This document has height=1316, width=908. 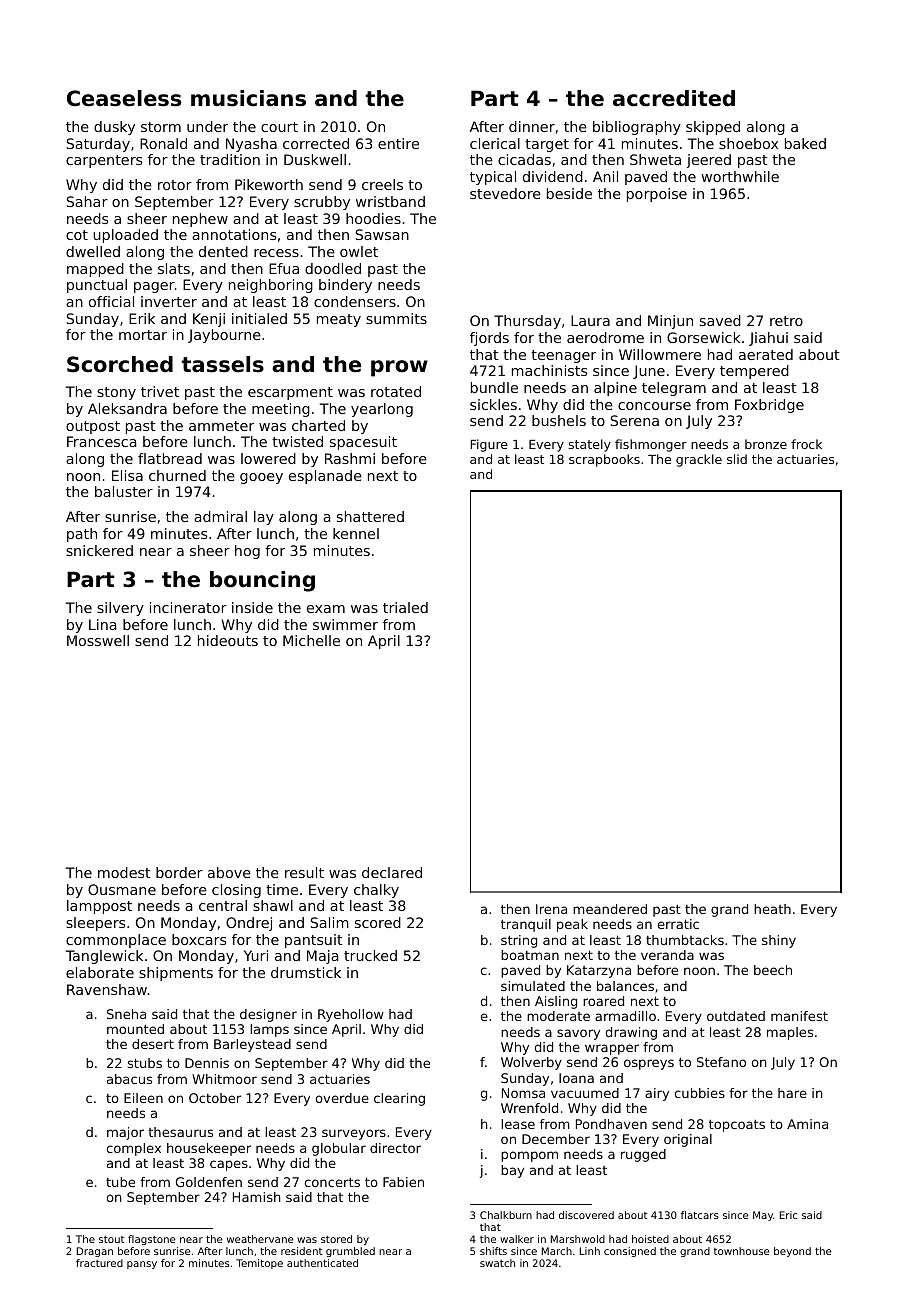 I want to click on Ryehollow, so click(x=351, y=1015).
